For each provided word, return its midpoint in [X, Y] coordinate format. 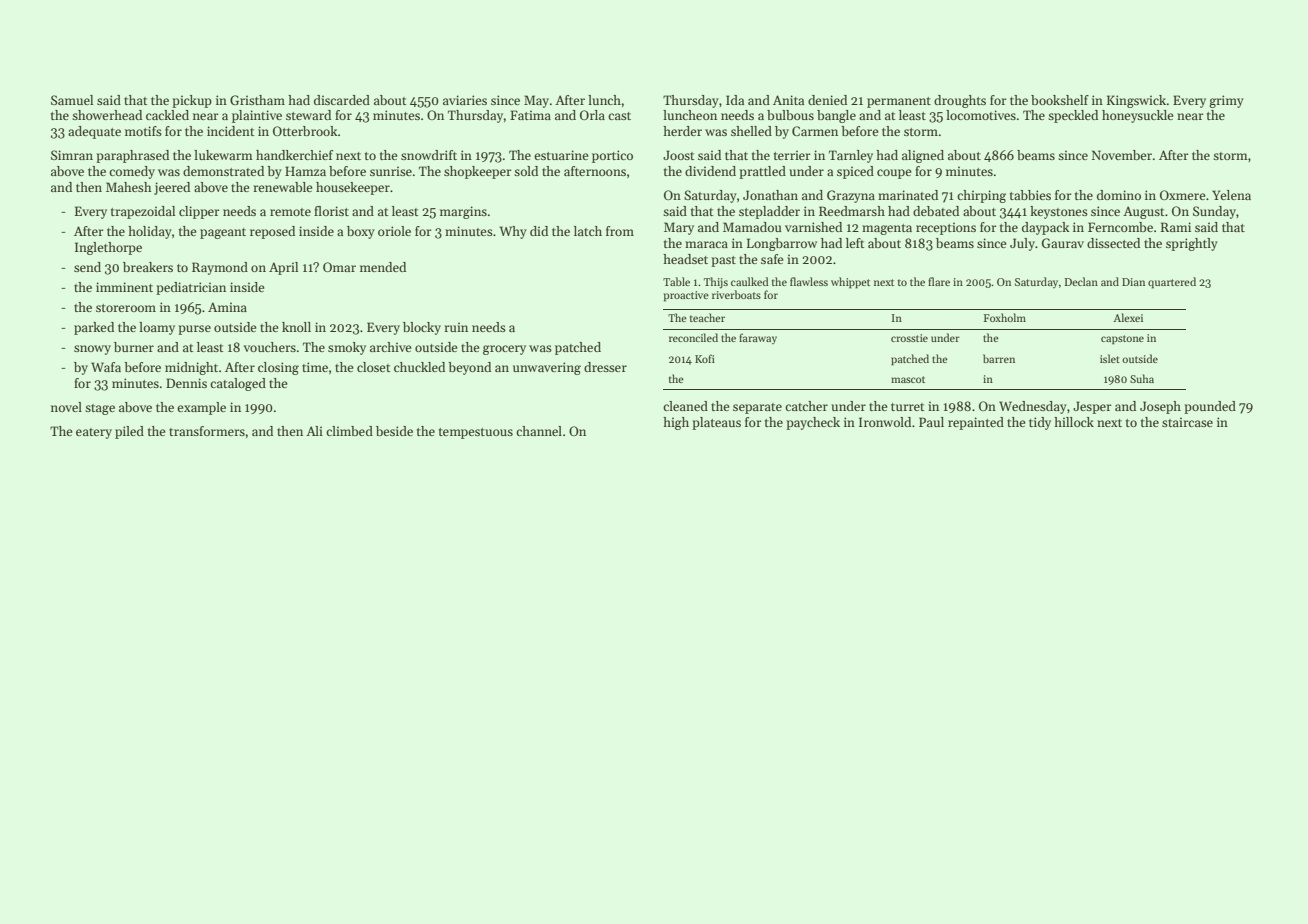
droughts [960, 101]
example [201, 408]
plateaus [716, 423]
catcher [806, 406]
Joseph [1160, 407]
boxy [361, 232]
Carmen [815, 131]
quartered [1172, 283]
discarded [342, 100]
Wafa [106, 367]
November [1122, 155]
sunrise [391, 171]
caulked [750, 281]
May [536, 101]
